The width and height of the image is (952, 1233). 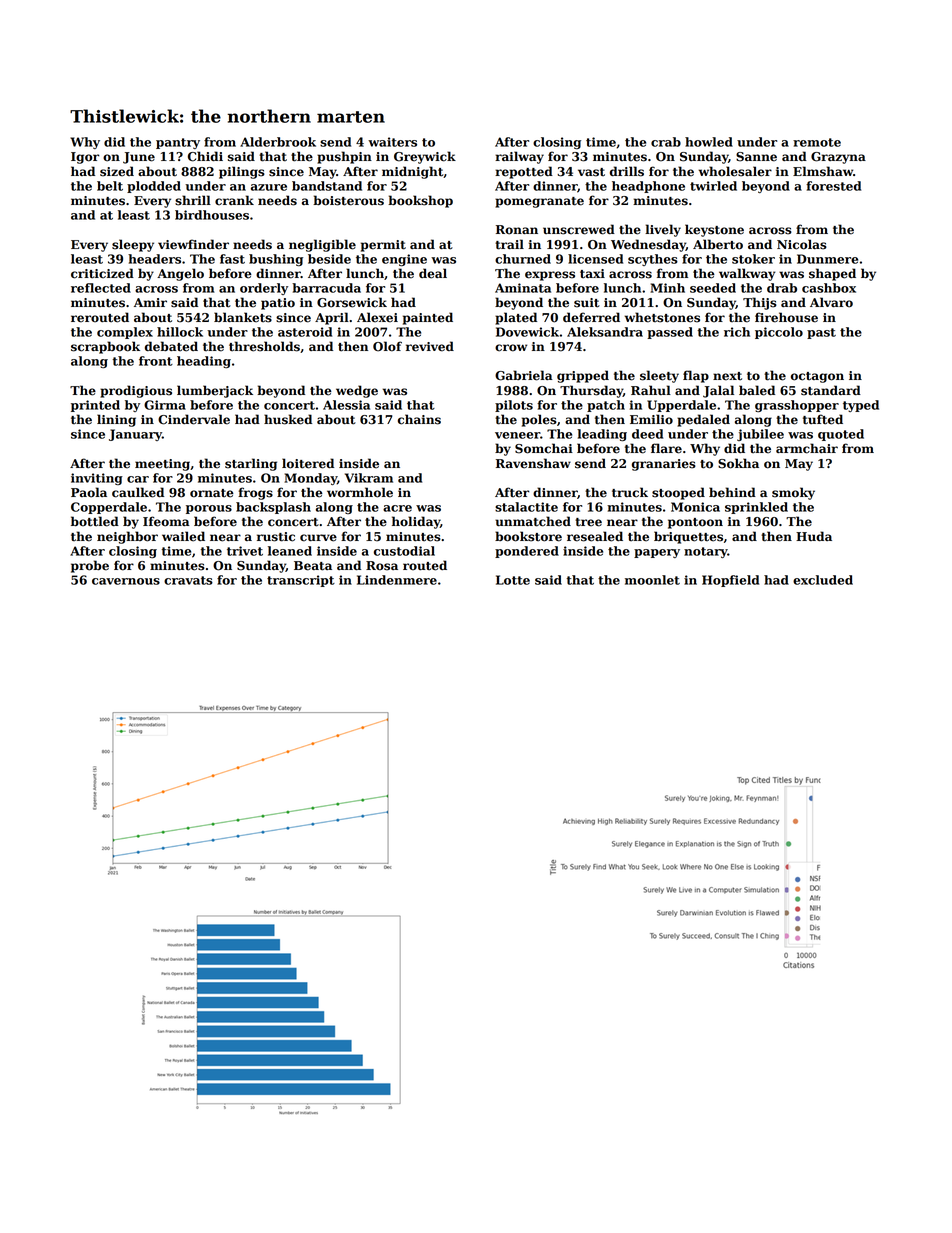 I want to click on pilings, so click(x=242, y=172).
